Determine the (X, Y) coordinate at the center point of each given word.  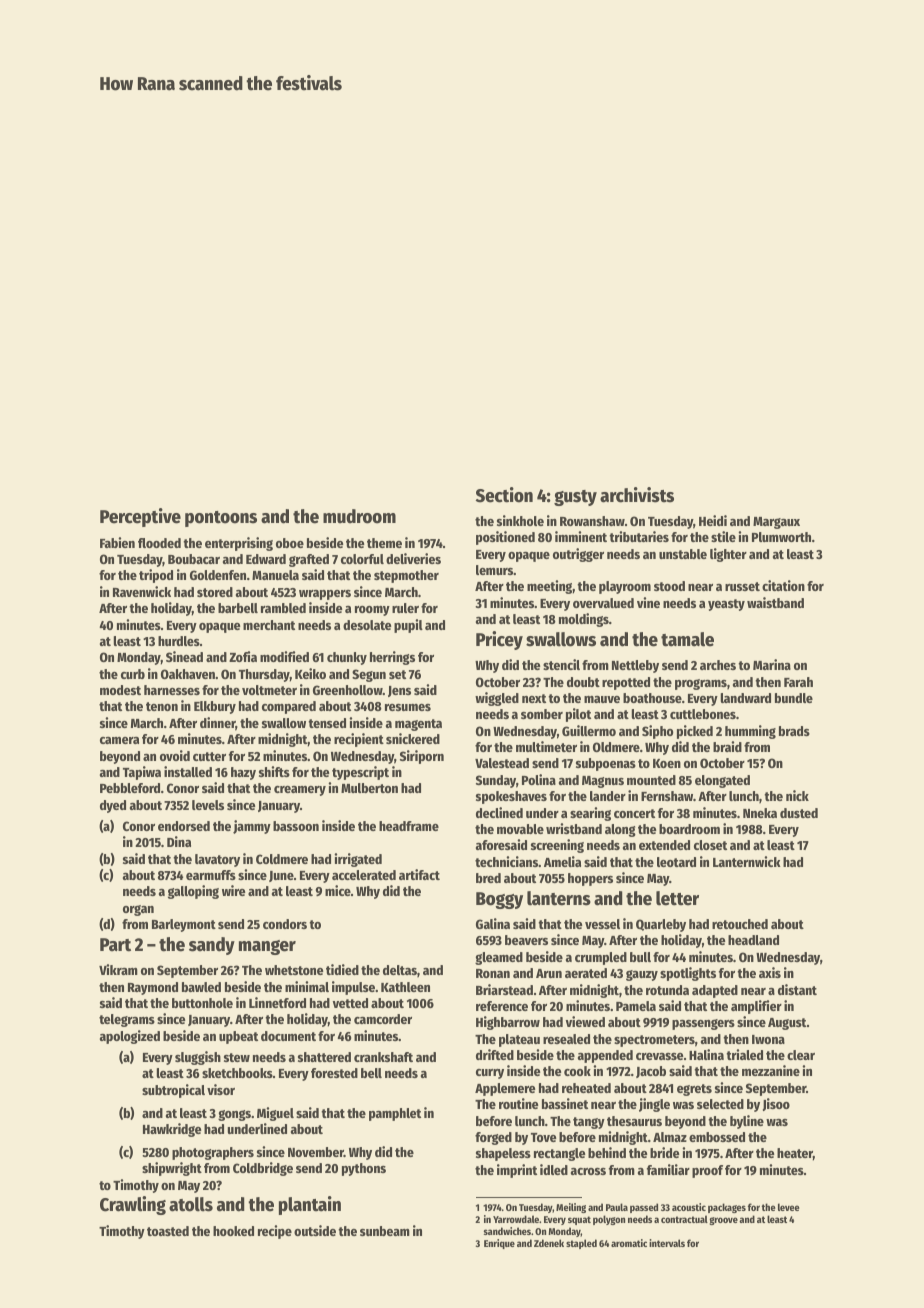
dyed (113, 806)
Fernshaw (667, 796)
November (316, 1152)
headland (753, 940)
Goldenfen (218, 575)
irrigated (358, 860)
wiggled (497, 699)
